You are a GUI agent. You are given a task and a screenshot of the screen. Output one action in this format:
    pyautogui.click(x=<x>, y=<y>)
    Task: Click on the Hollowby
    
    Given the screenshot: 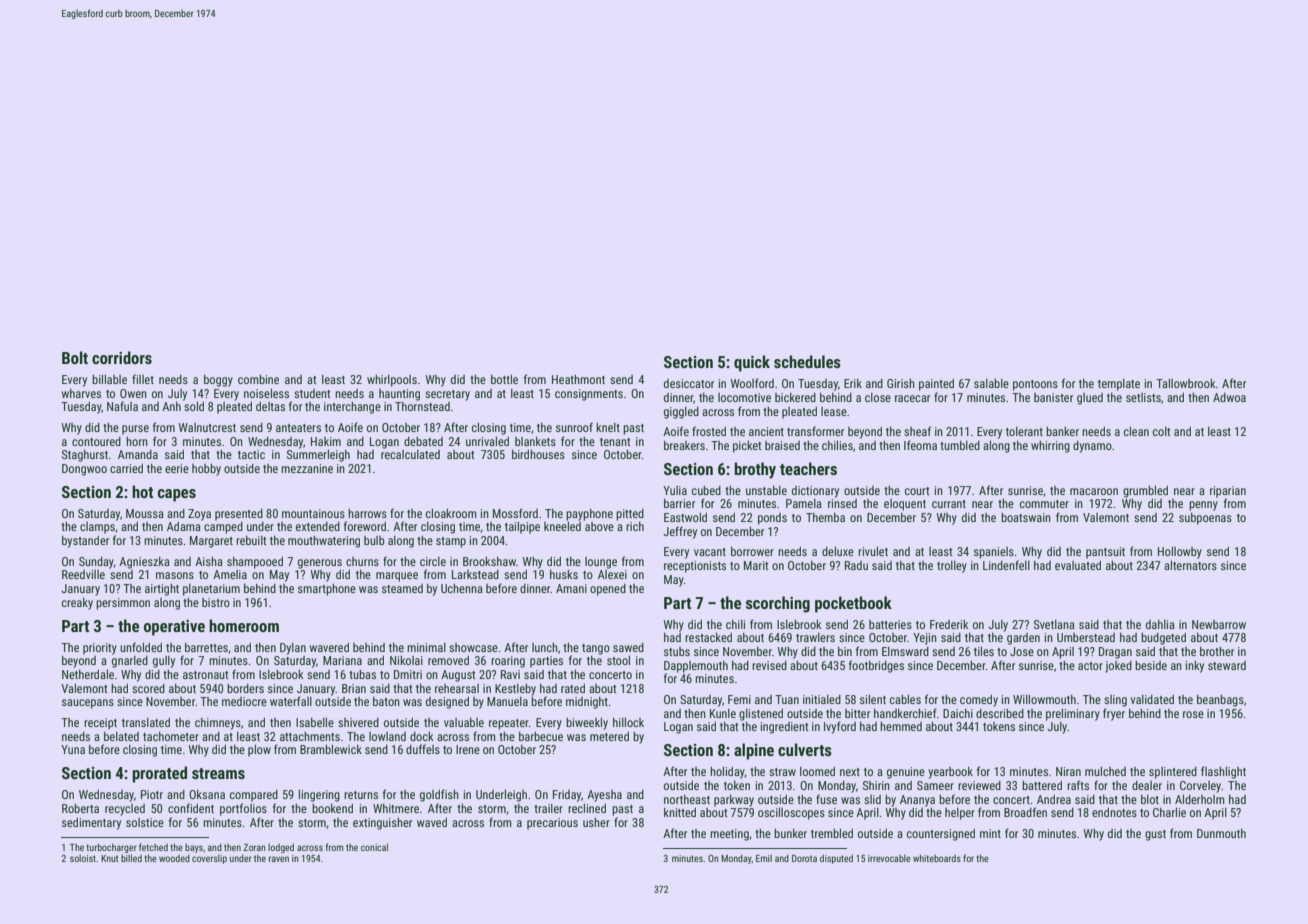 What is the action you would take?
    pyautogui.click(x=1180, y=553)
